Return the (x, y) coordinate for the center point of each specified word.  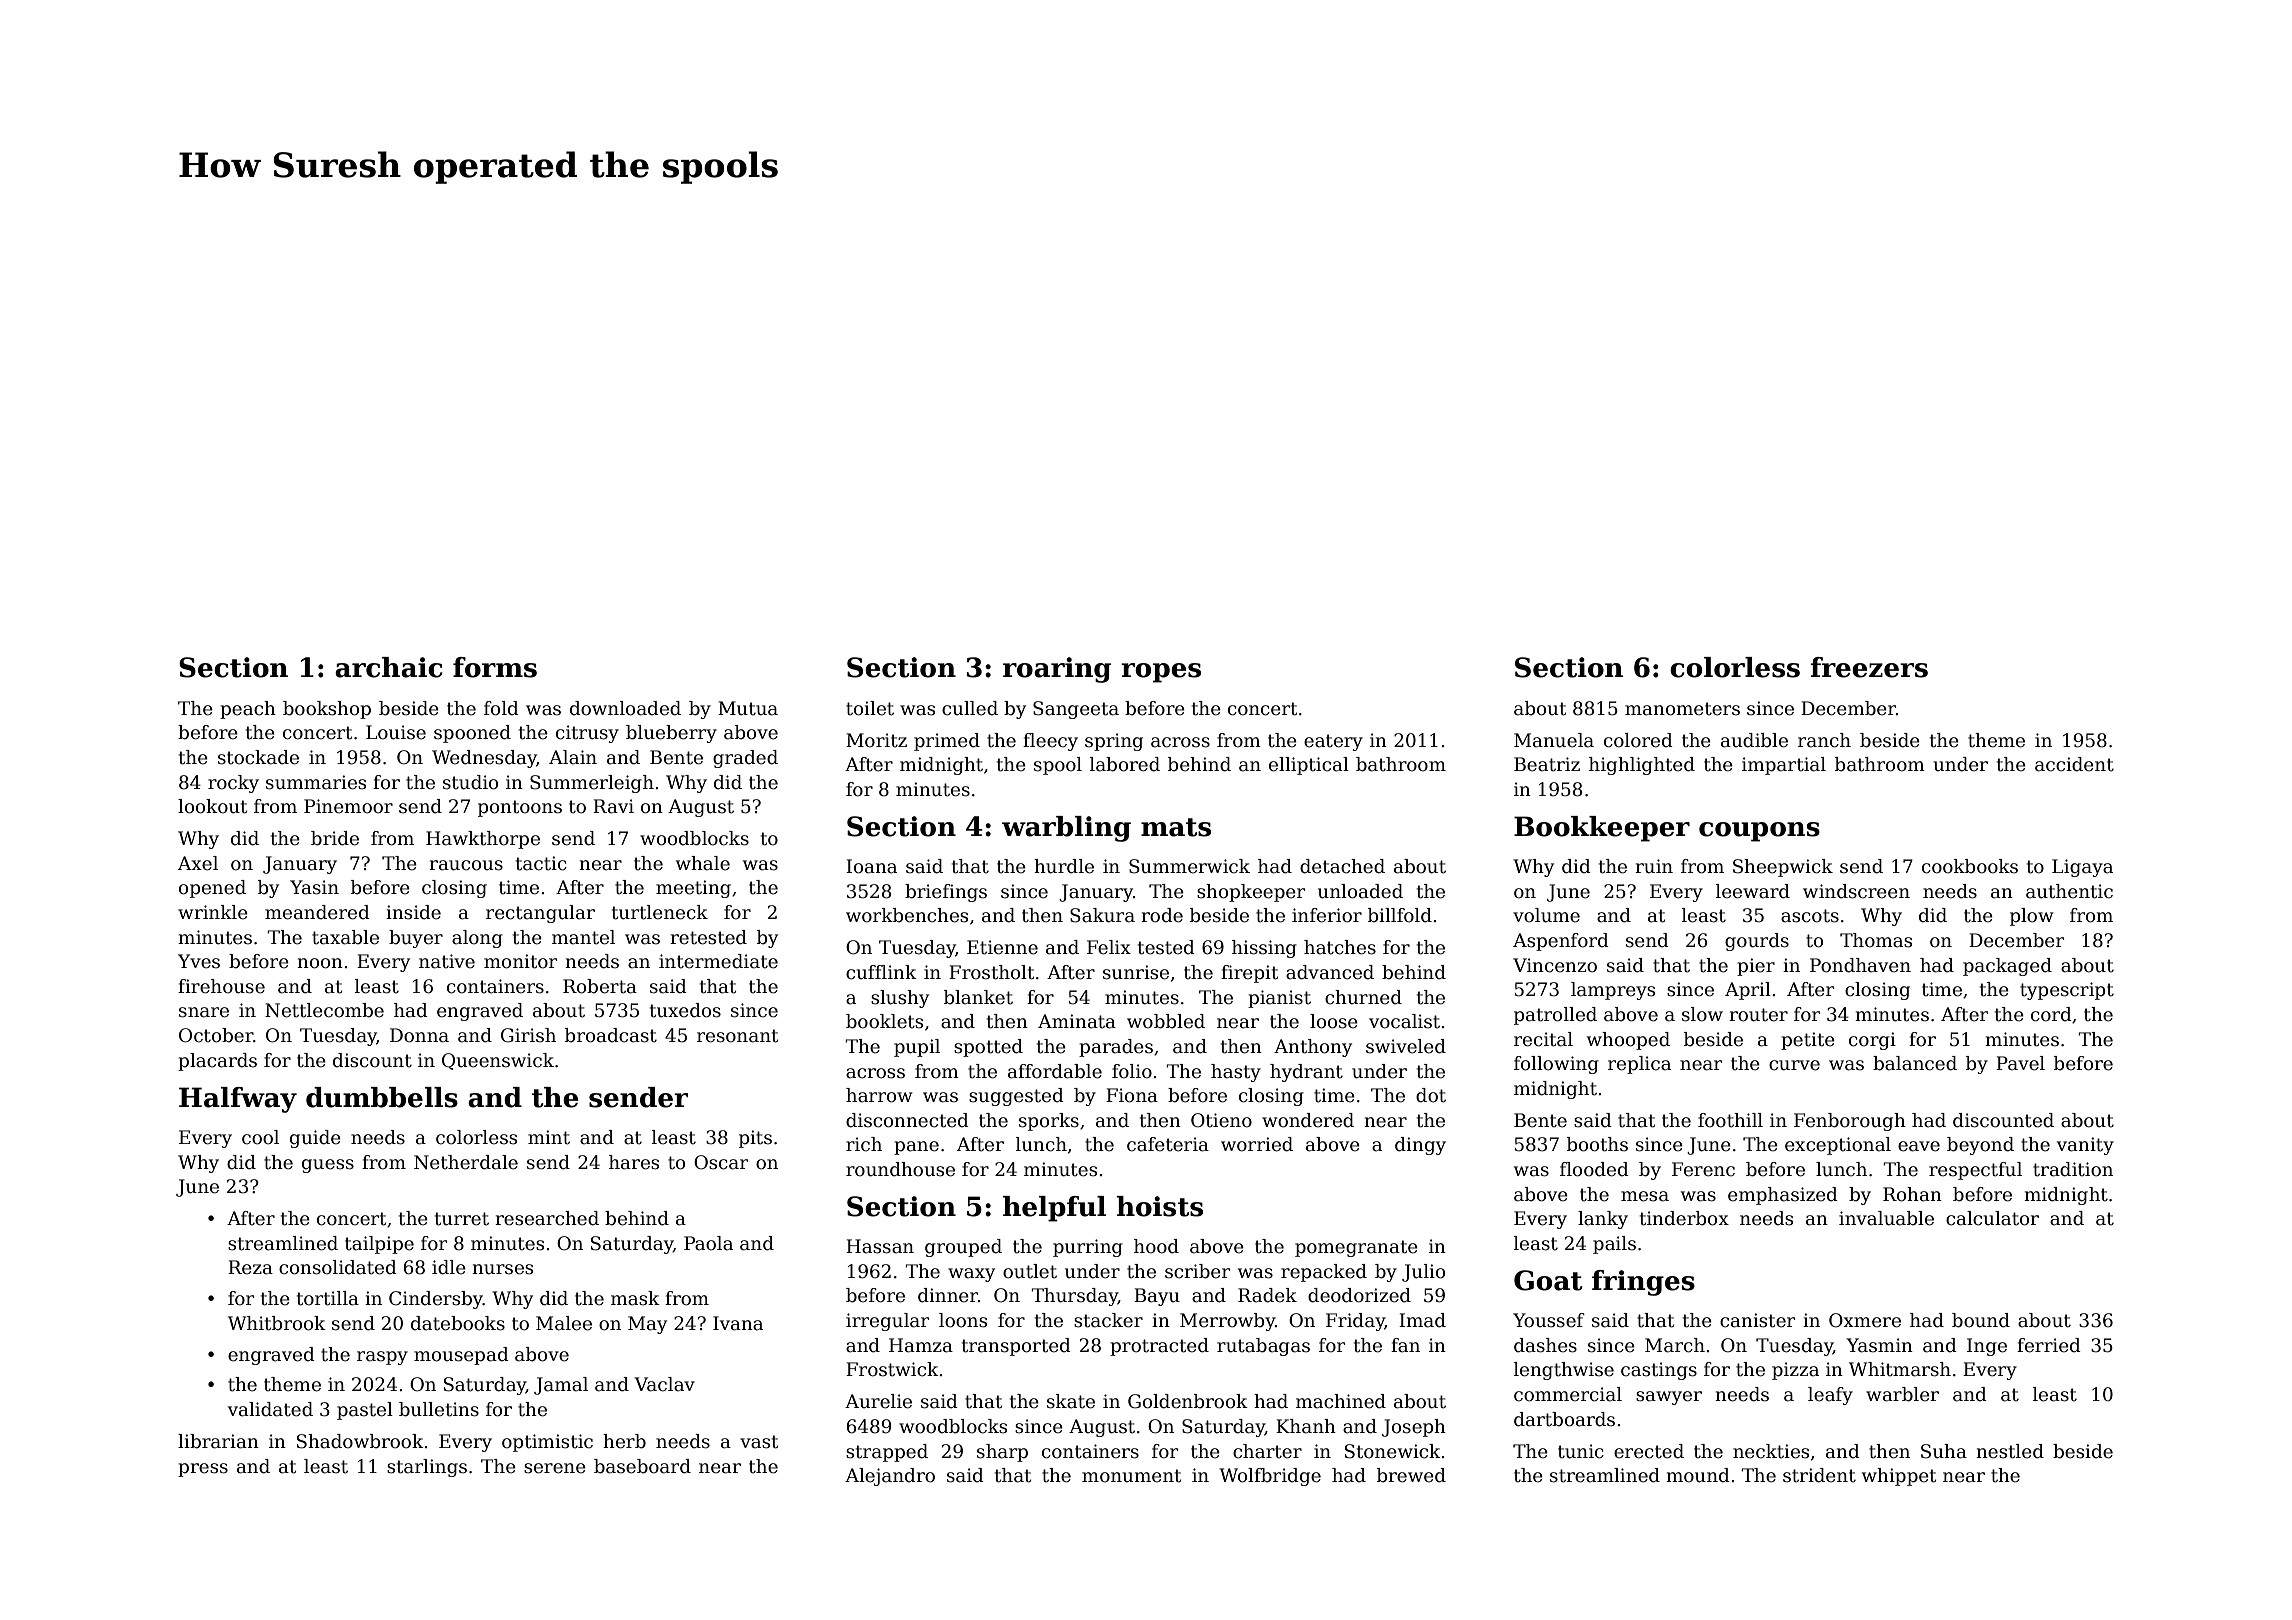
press (203, 1470)
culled (970, 708)
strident (1819, 1475)
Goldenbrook (1188, 1401)
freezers (1869, 667)
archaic (389, 667)
